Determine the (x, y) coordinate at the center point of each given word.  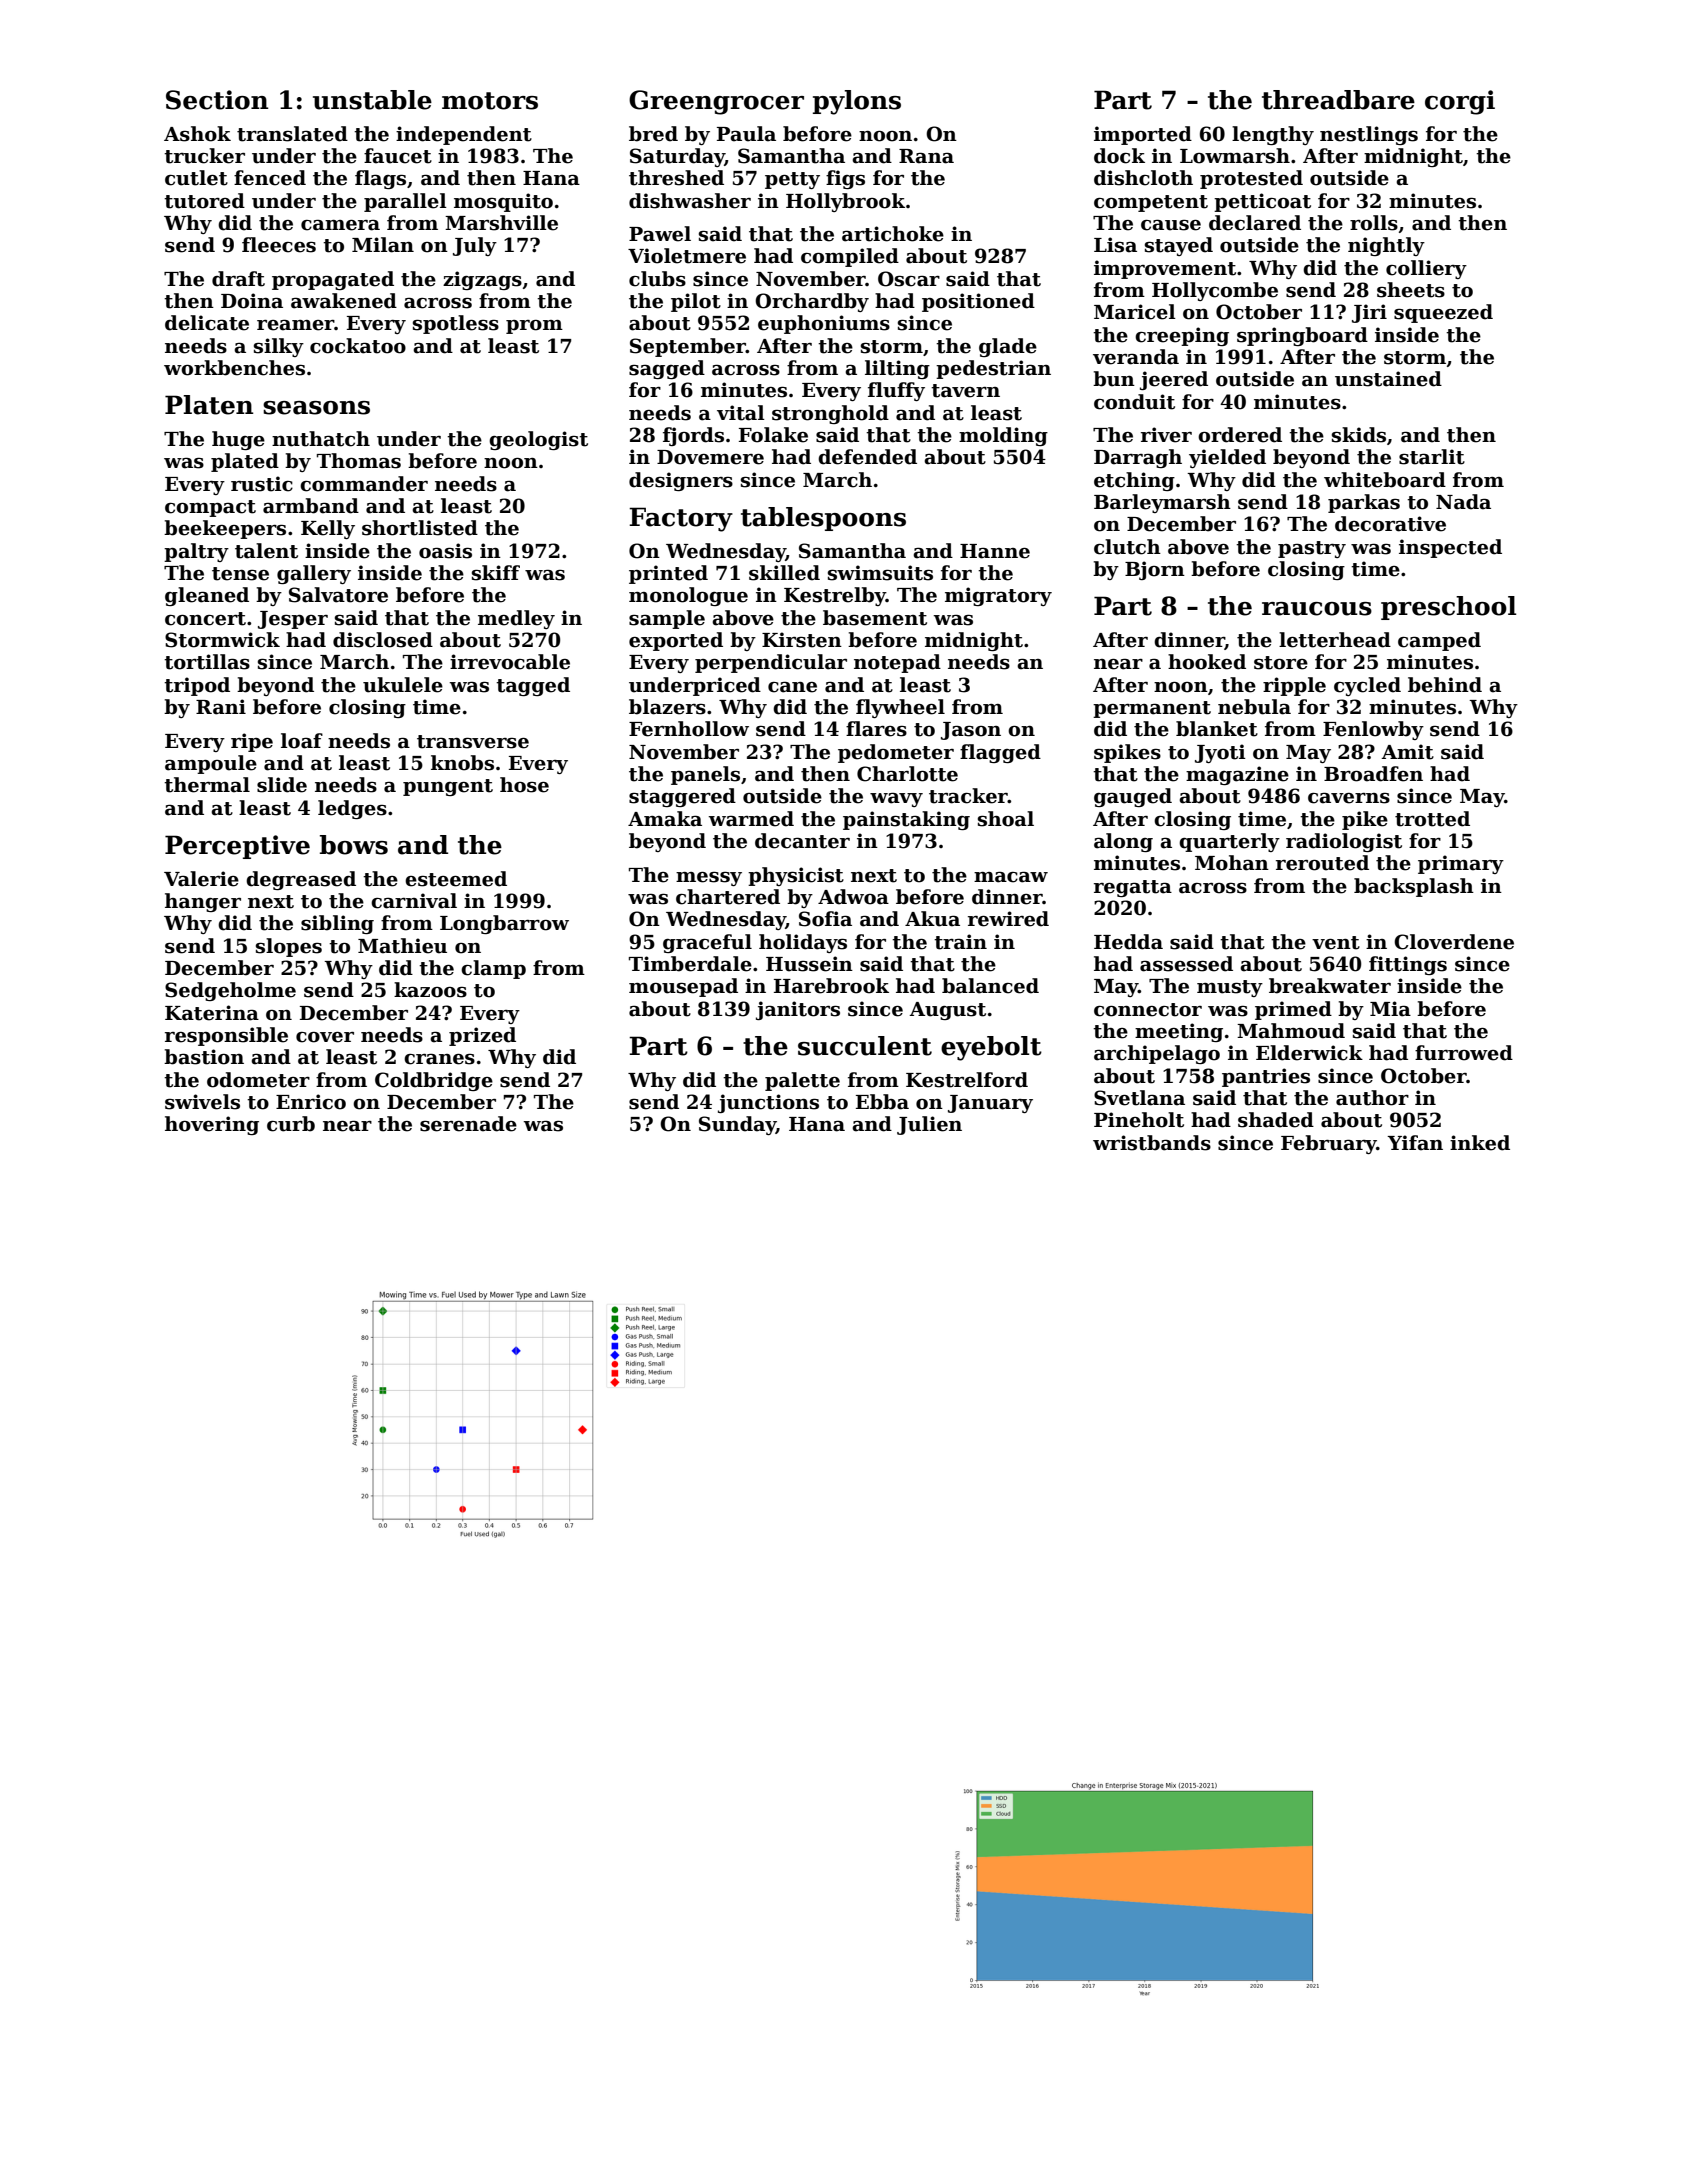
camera (340, 225)
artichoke (893, 234)
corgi (1460, 102)
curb (291, 1124)
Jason (971, 731)
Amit (1407, 752)
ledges (352, 809)
